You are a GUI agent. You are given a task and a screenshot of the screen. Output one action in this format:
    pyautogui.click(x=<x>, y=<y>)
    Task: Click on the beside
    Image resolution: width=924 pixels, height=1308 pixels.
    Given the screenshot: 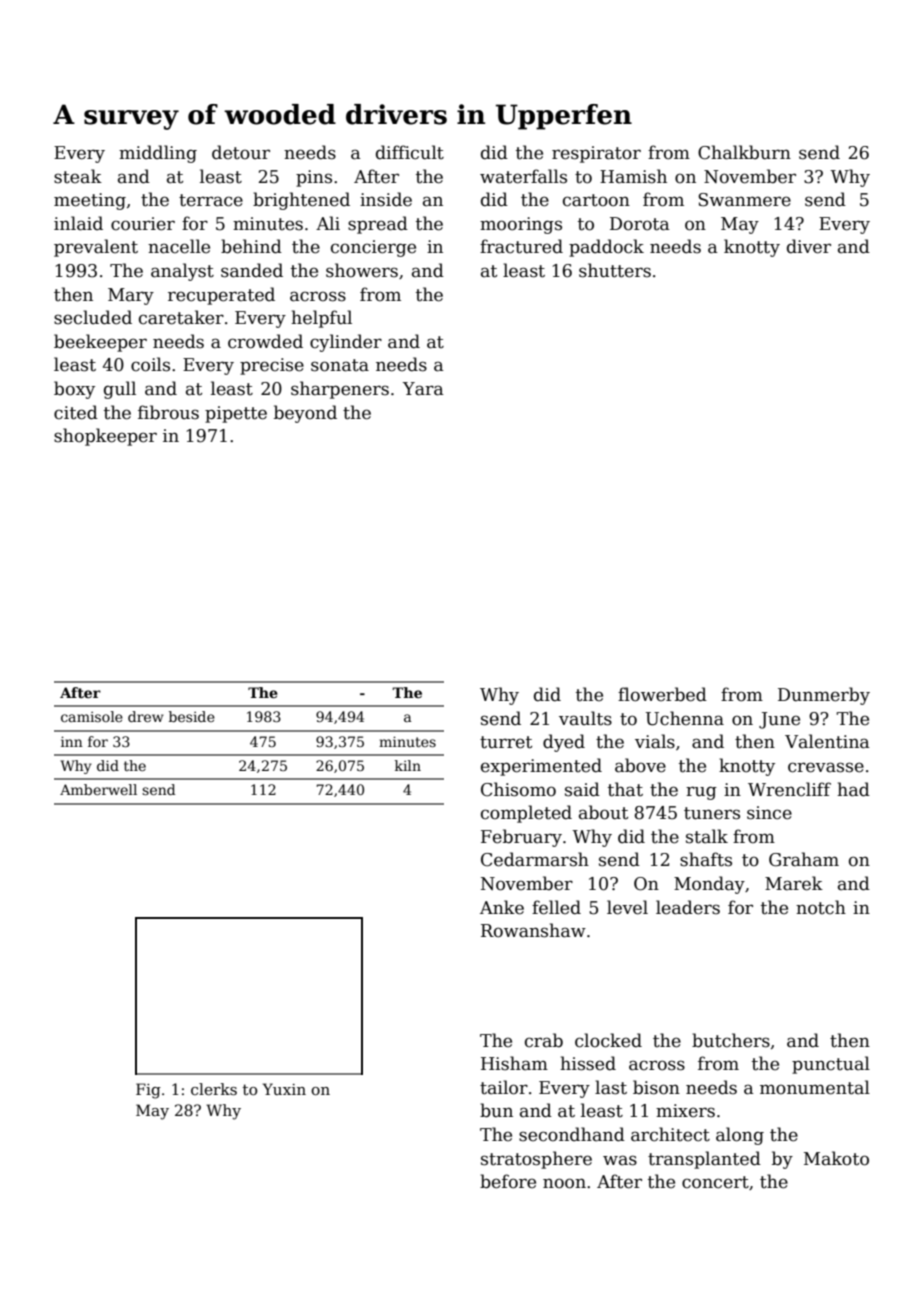 What is the action you would take?
    pyautogui.click(x=192, y=716)
